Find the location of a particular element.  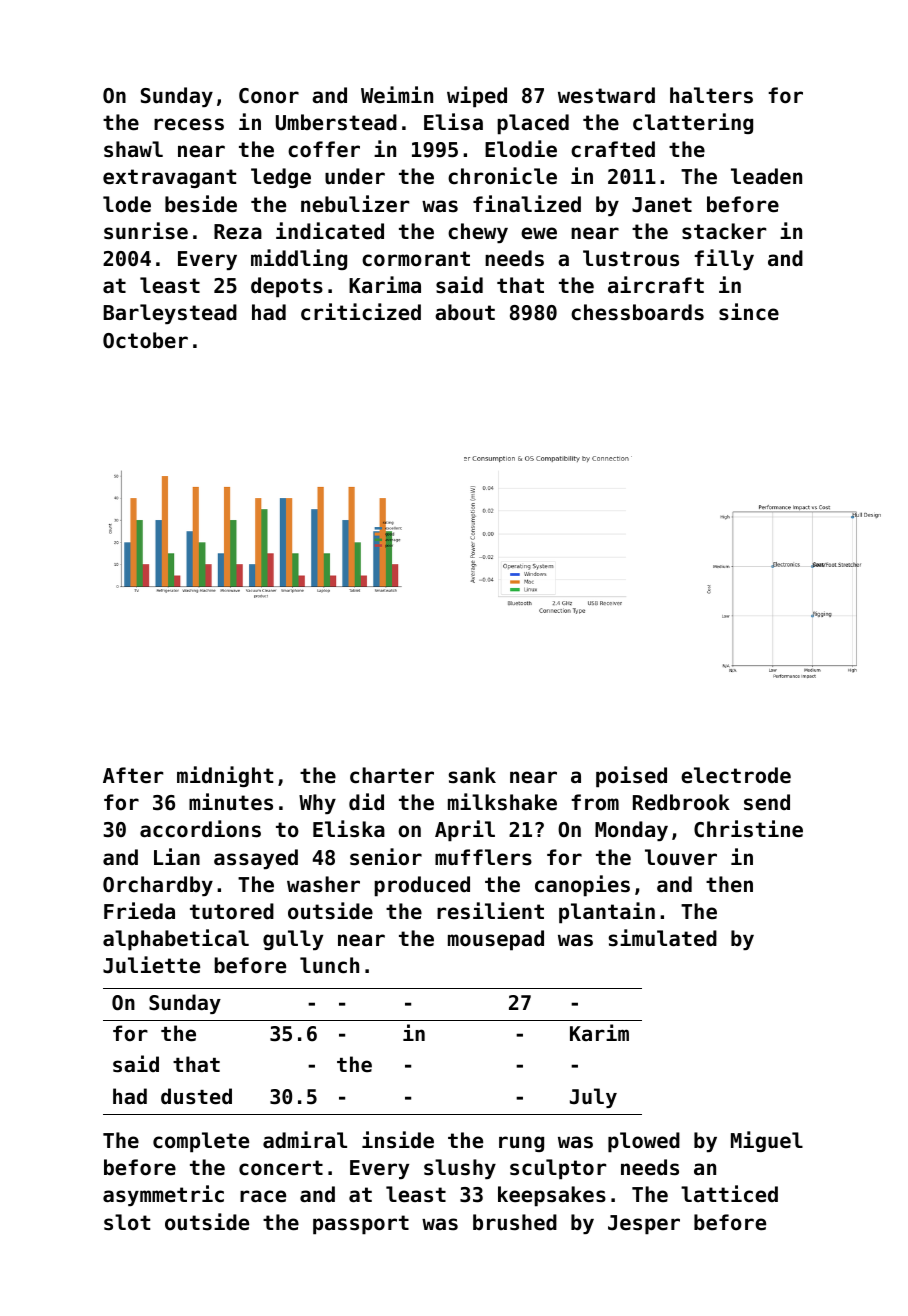

sank is located at coordinates (472, 775).
